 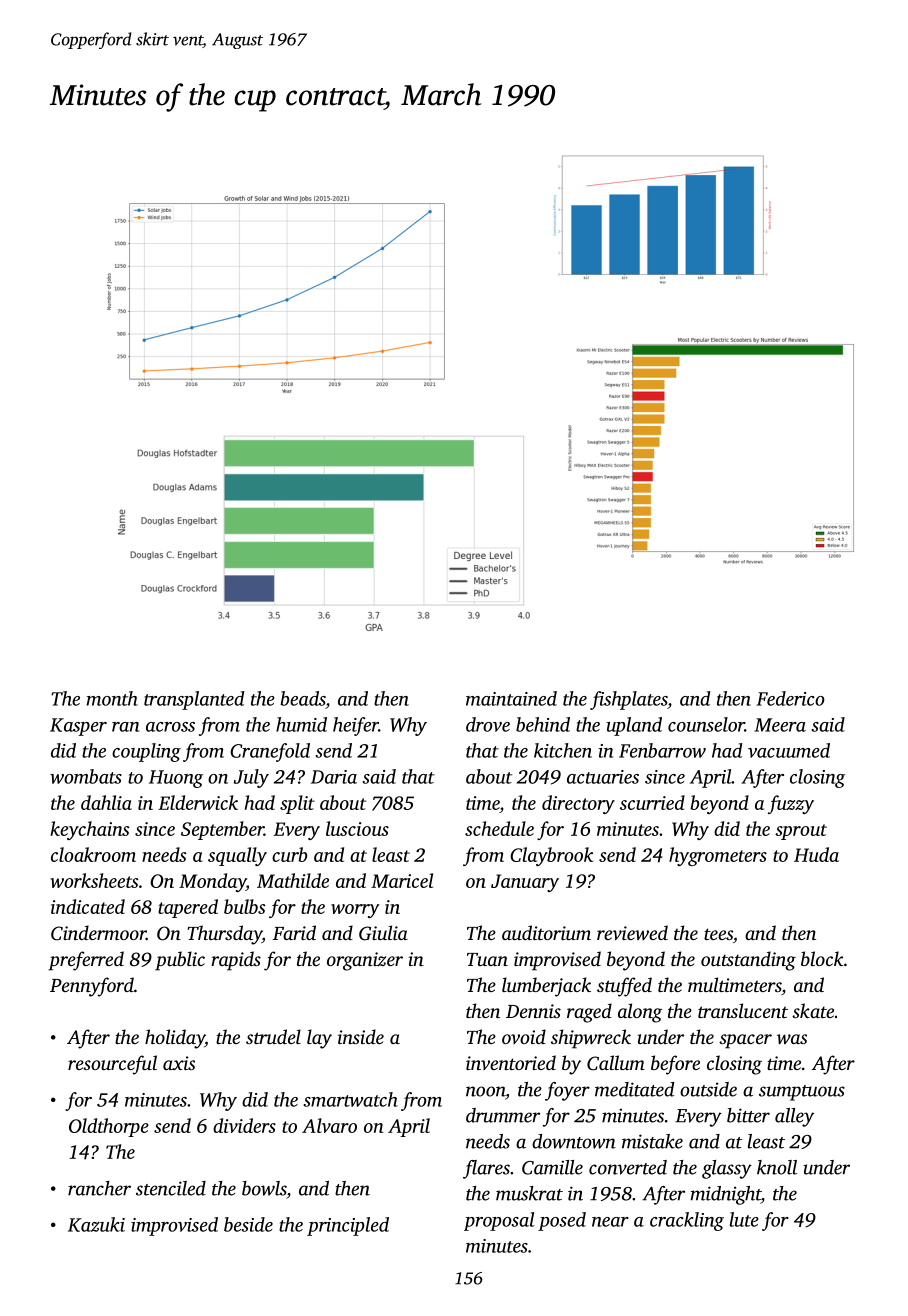 What do you see at coordinates (511, 698) in the document?
I see `maintained` at bounding box center [511, 698].
